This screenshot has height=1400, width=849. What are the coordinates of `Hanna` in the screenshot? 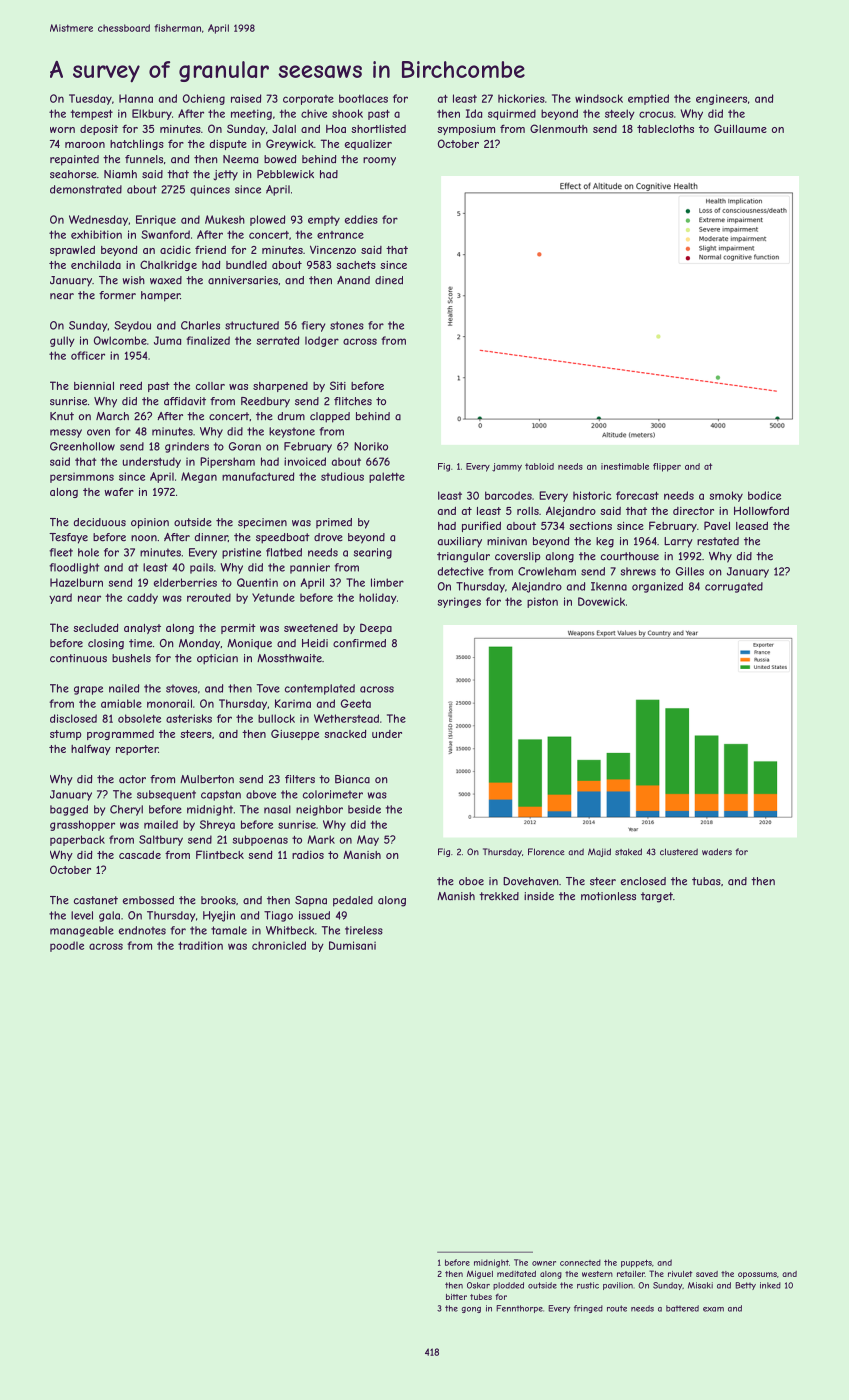 It's located at (136, 98).
